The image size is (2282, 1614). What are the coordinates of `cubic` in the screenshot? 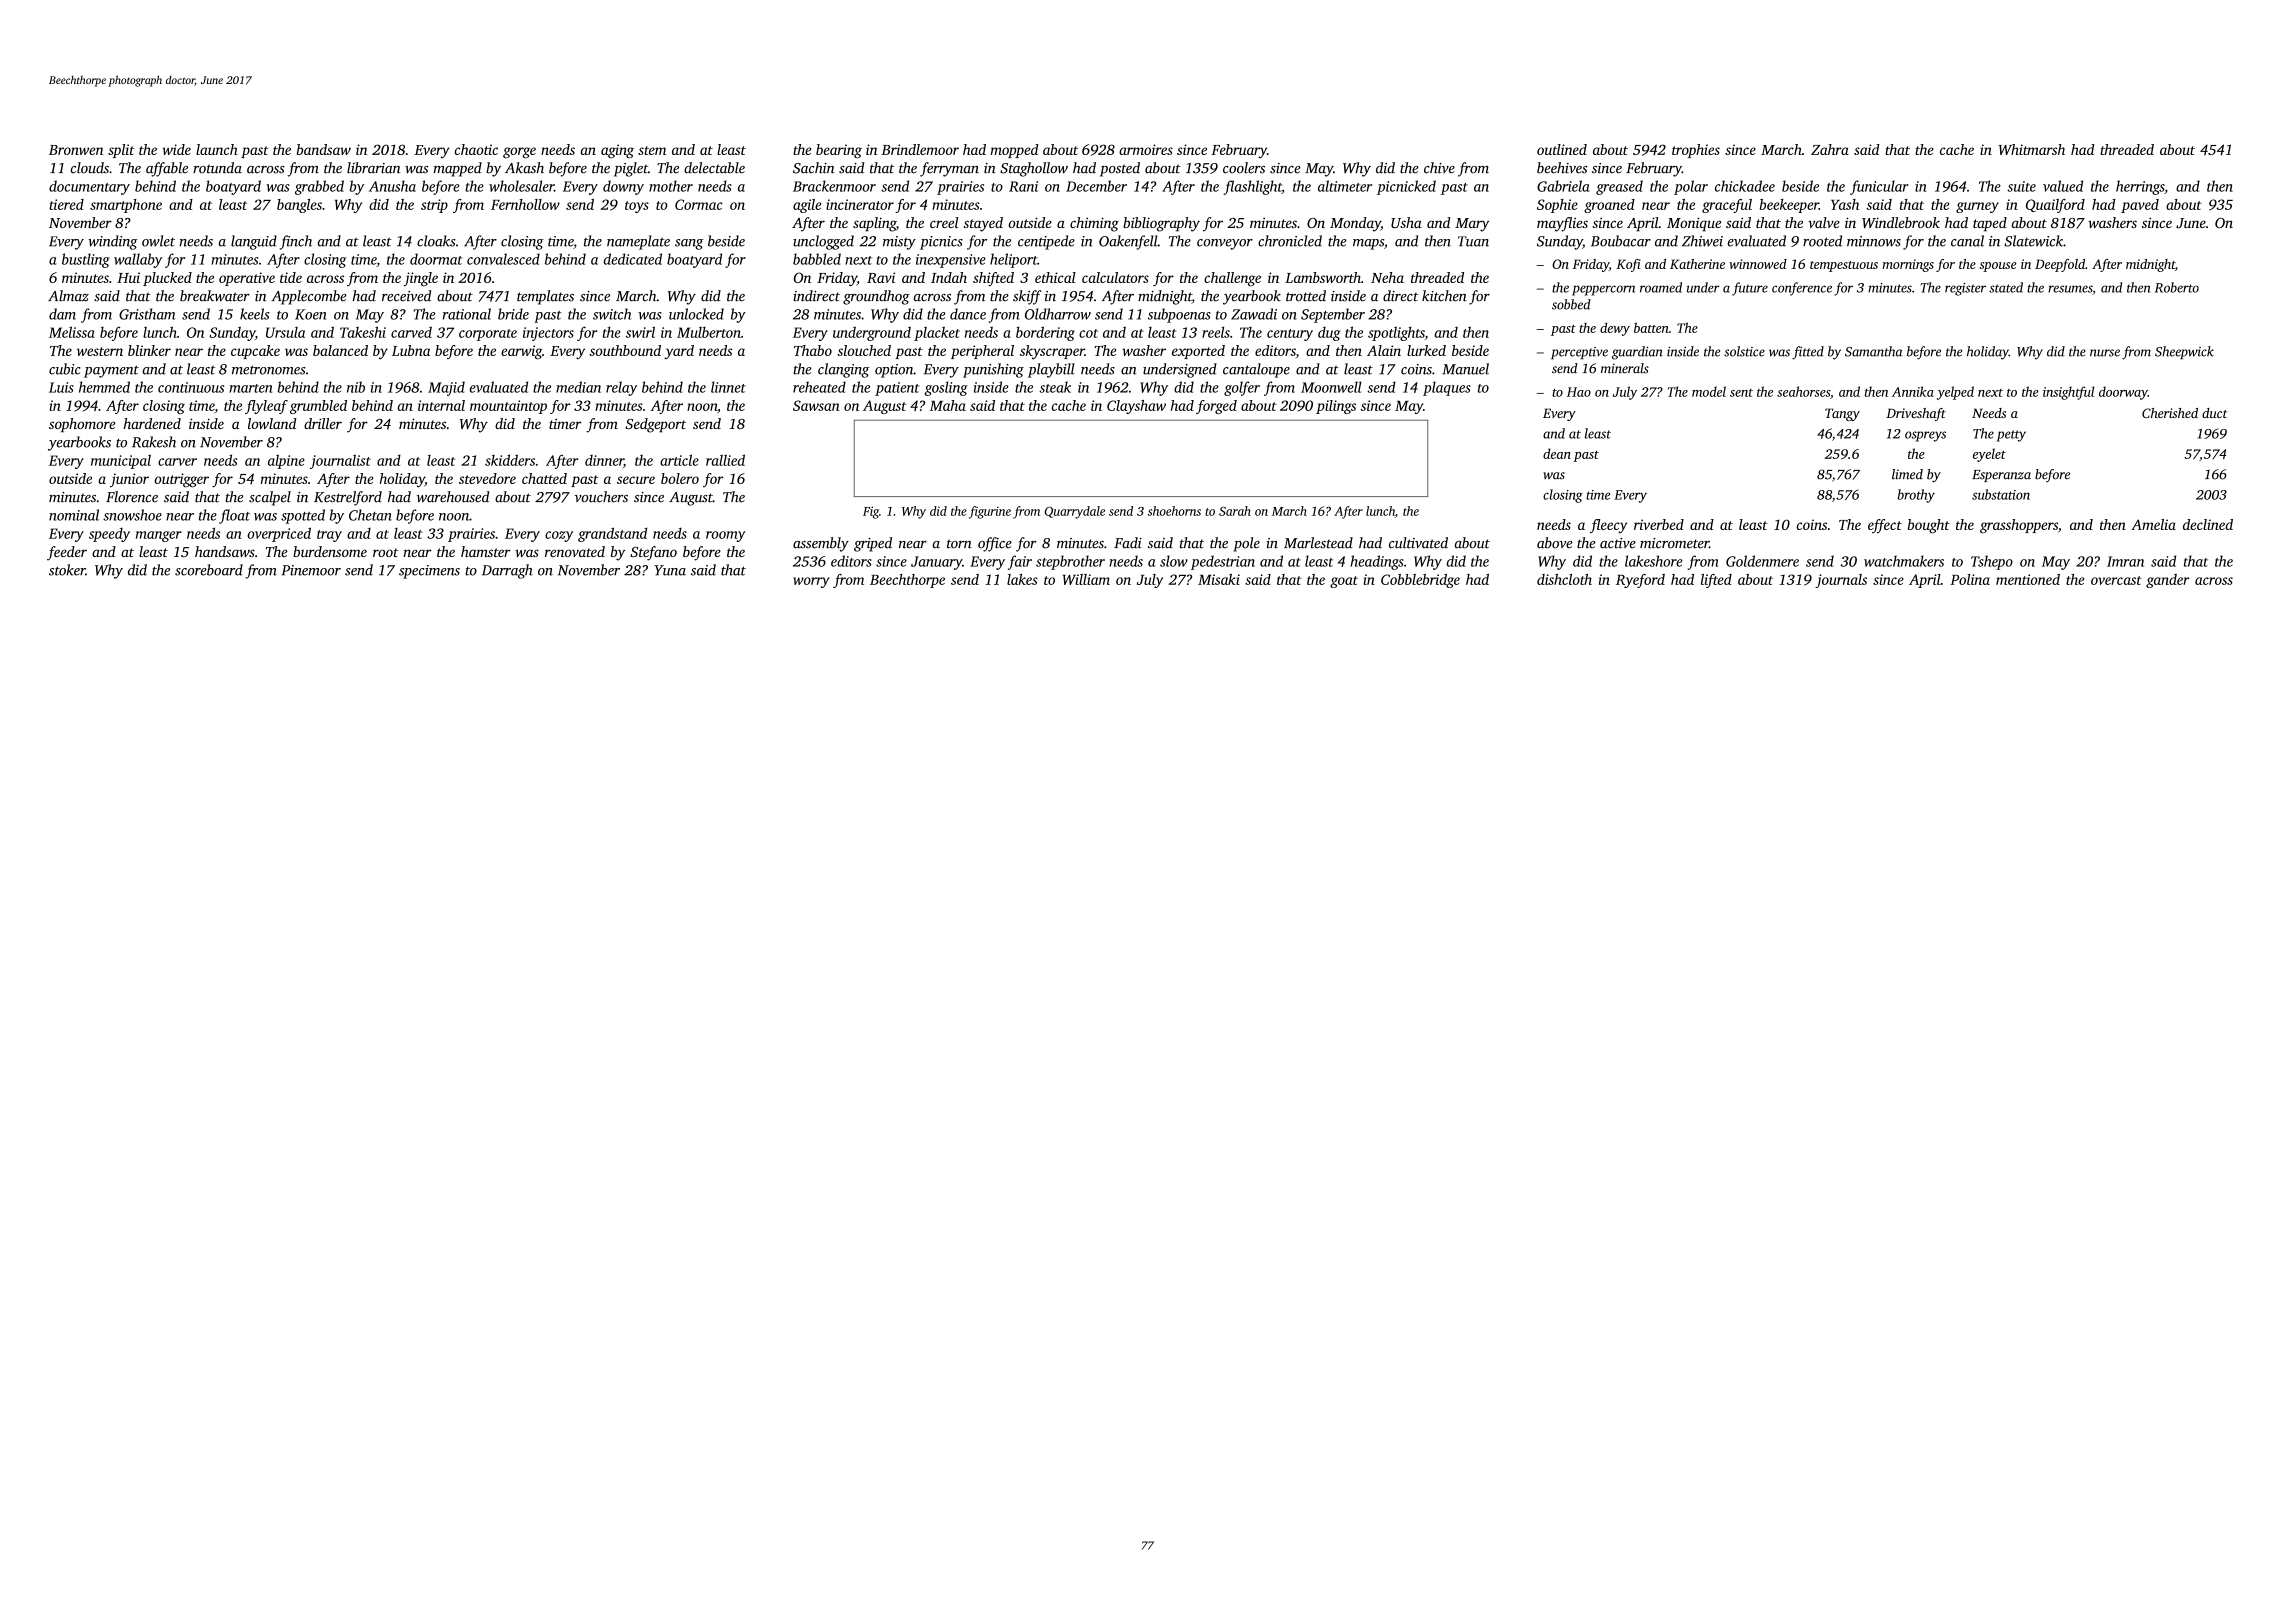 It's located at (65, 369).
